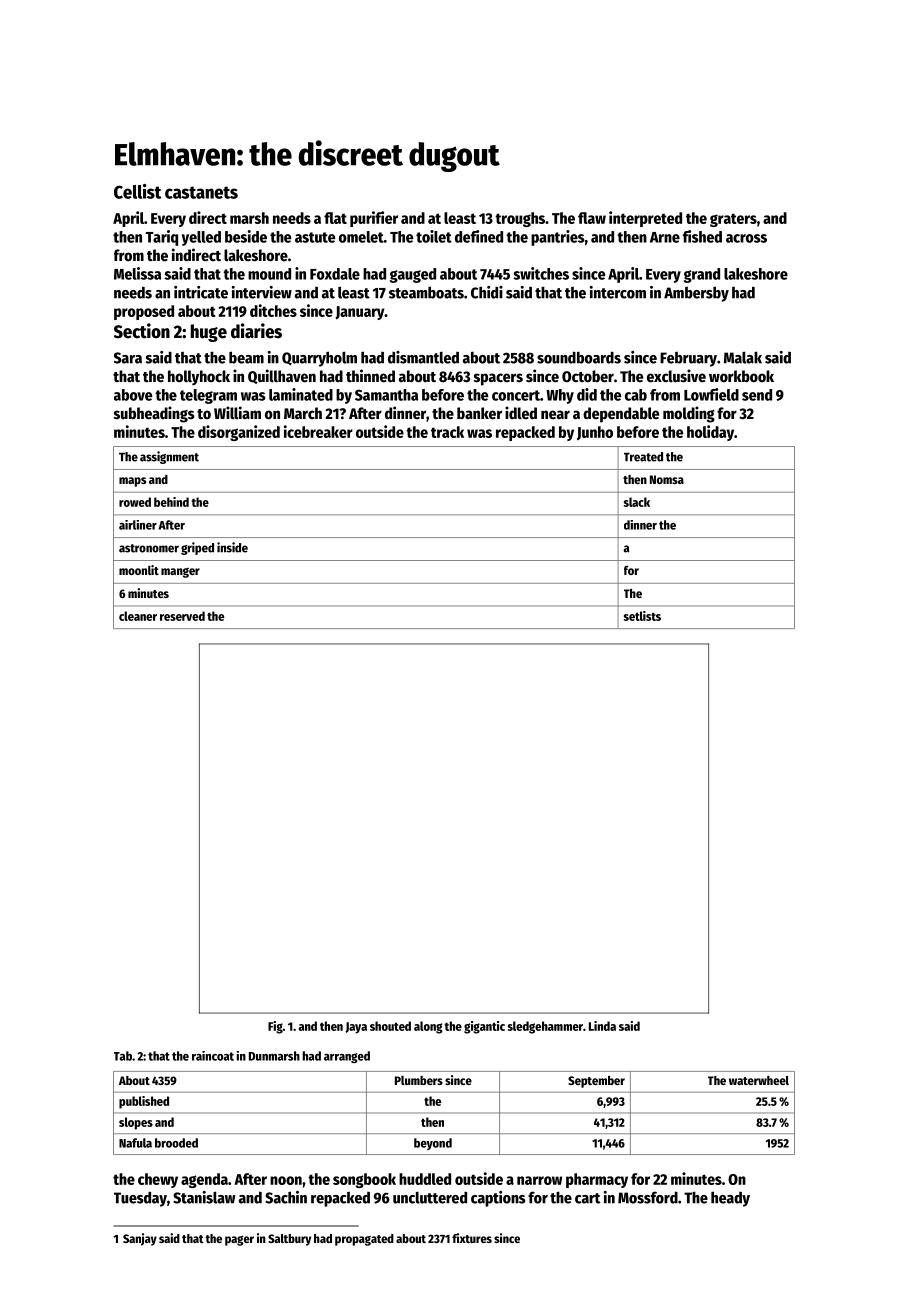 This image has width=908, height=1316. I want to click on narrow, so click(539, 1180).
